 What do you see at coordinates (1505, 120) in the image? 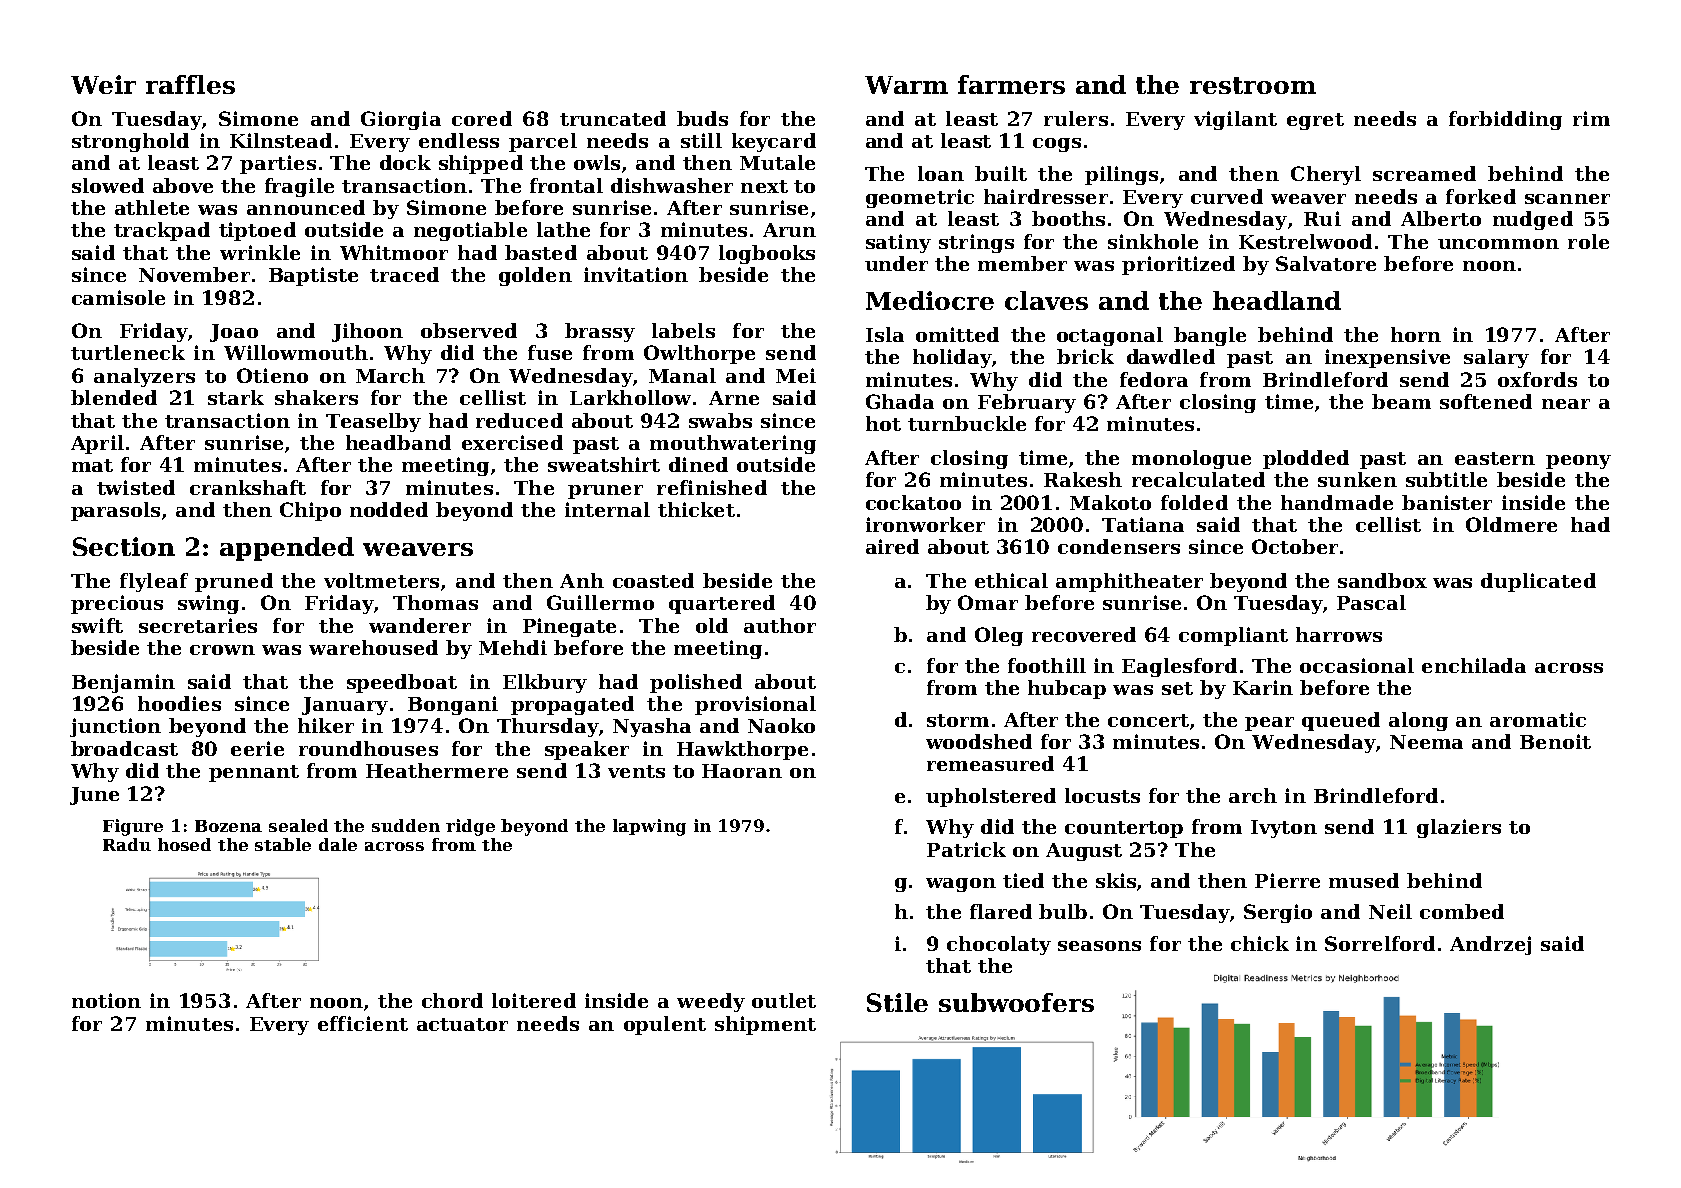
I see `forbidding` at bounding box center [1505, 120].
